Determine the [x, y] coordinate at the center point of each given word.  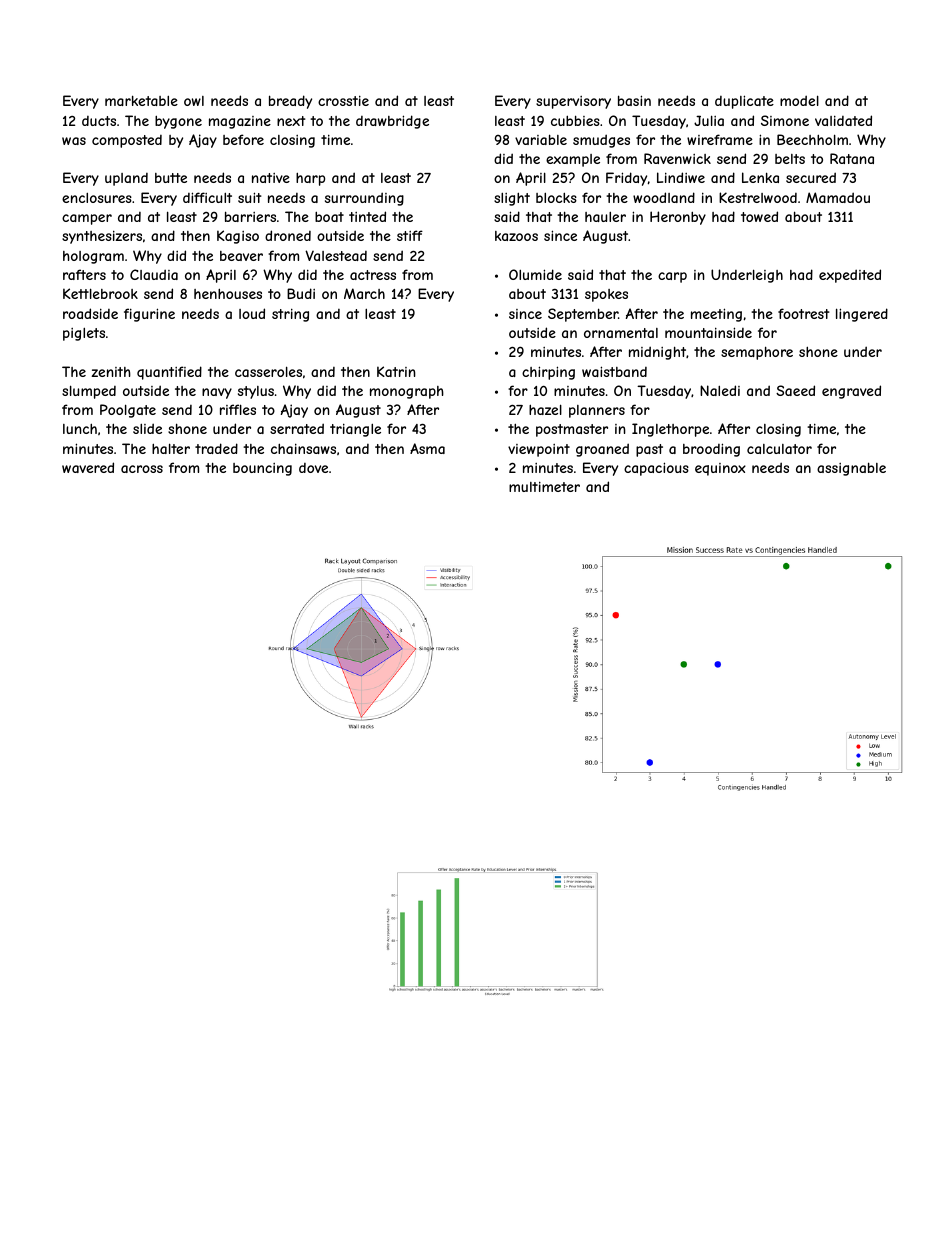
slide [147, 428]
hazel [545, 409]
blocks [556, 198]
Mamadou [838, 197]
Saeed [795, 390]
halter [171, 448]
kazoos [516, 236]
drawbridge [392, 122]
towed [759, 216]
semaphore [757, 353]
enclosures [97, 198]
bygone [178, 122]
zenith [111, 372]
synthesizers [102, 237]
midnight [657, 353]
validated [843, 120]
